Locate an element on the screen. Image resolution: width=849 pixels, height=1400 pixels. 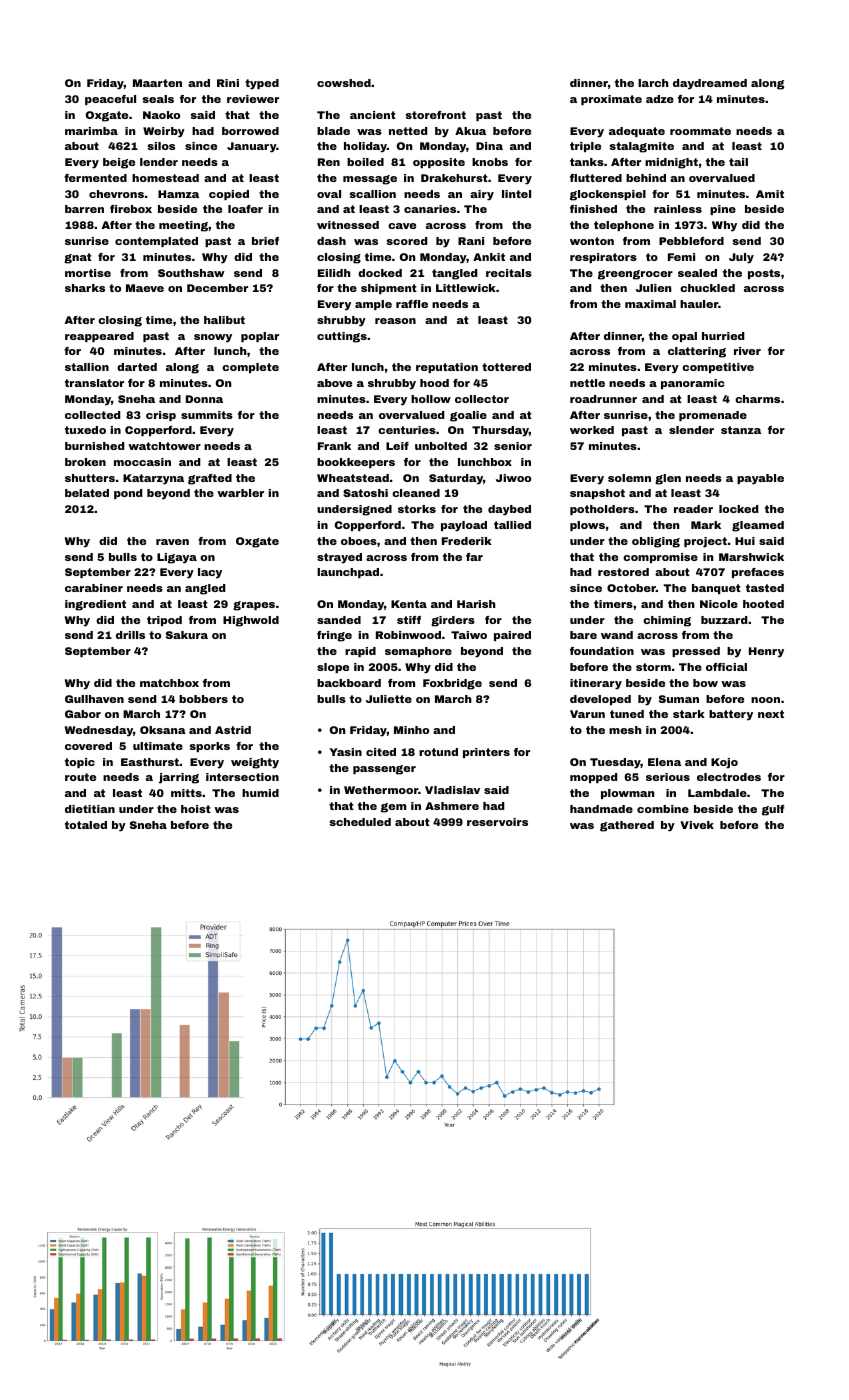
darted is located at coordinates (137, 367).
